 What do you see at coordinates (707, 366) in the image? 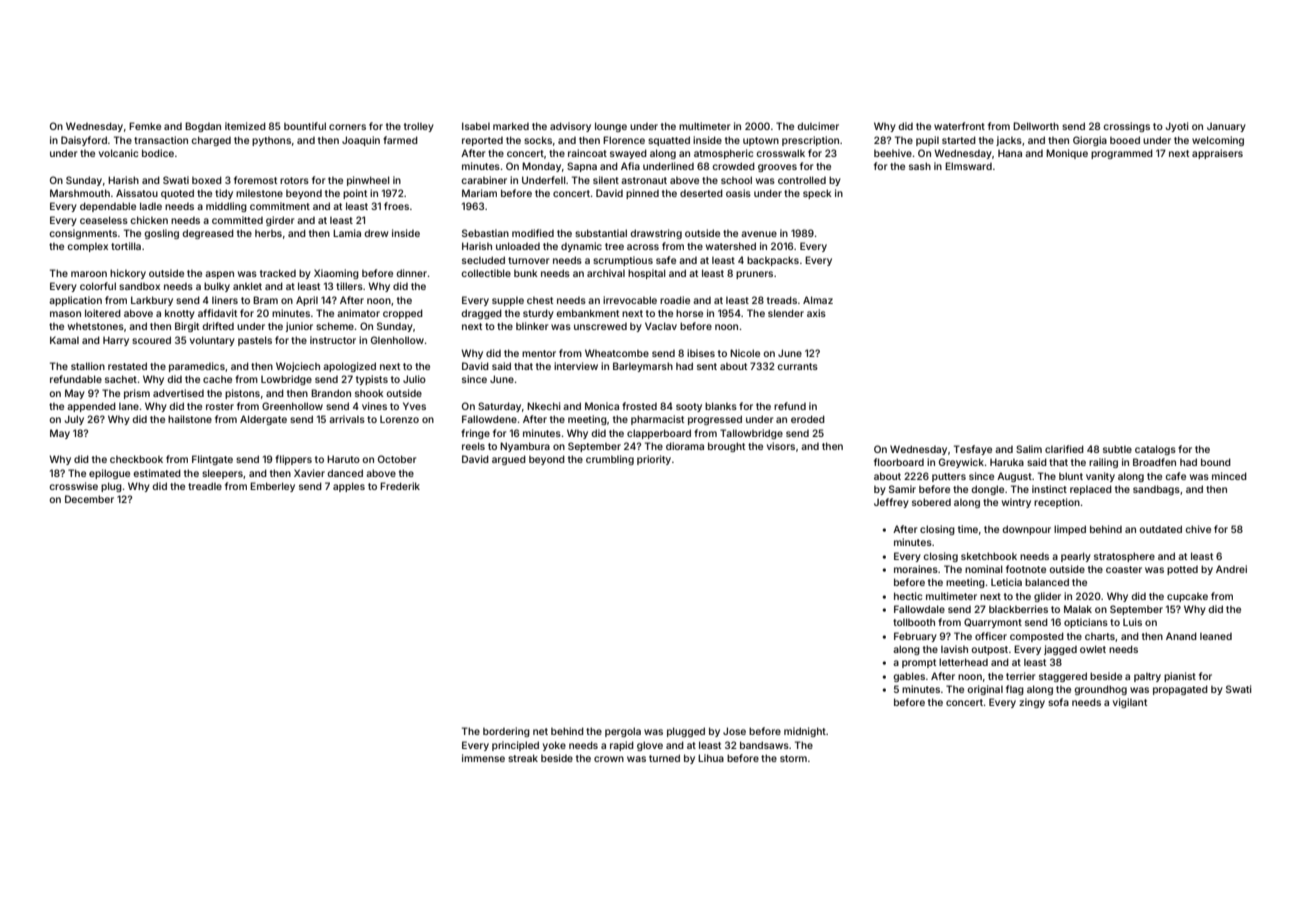
I see `sent` at bounding box center [707, 366].
